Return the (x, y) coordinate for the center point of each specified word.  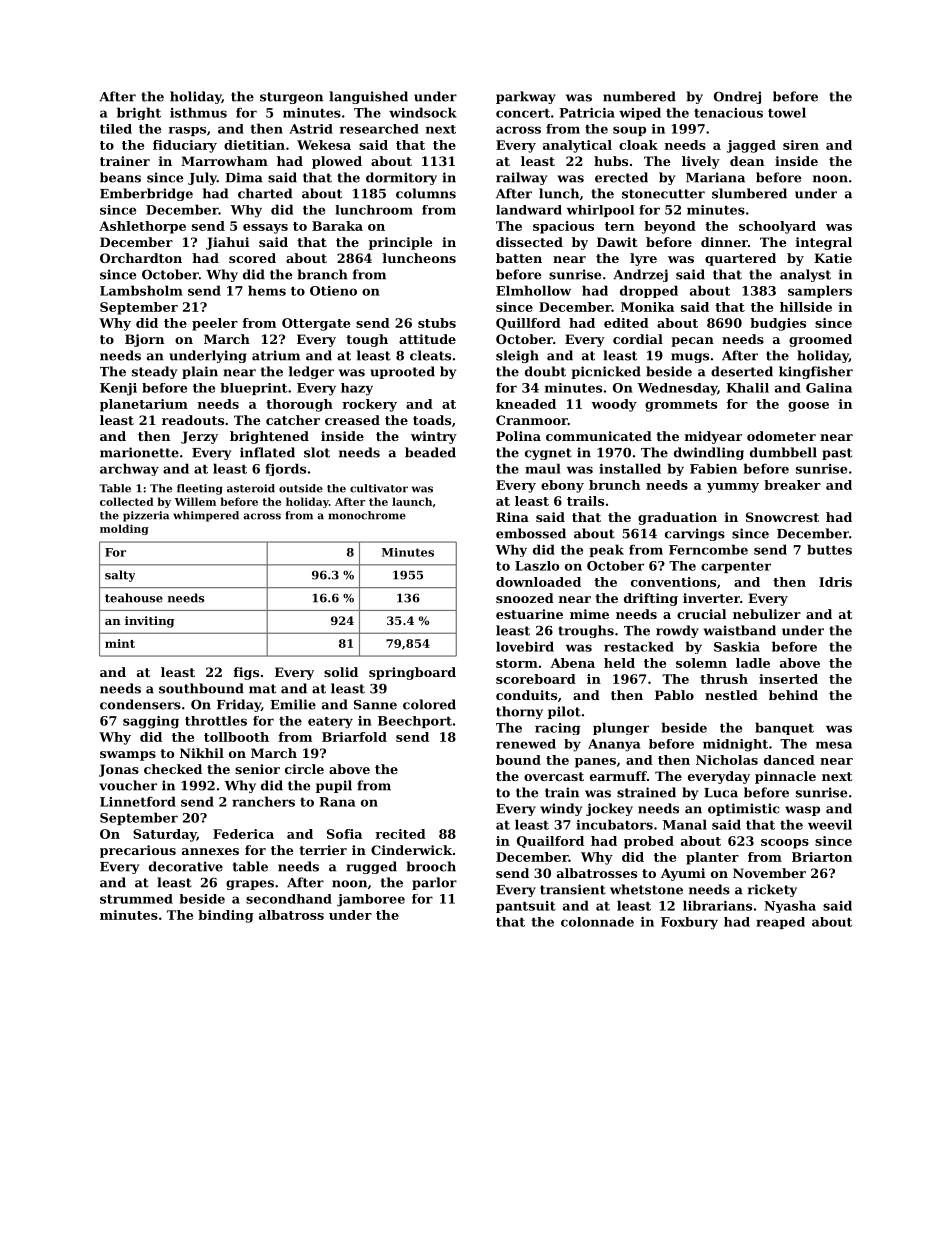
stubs (437, 323)
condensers (140, 704)
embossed (531, 533)
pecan (692, 342)
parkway (526, 97)
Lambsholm (141, 290)
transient (573, 889)
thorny (519, 712)
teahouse (134, 598)
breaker (792, 485)
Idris (835, 582)
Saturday (165, 835)
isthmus (198, 112)
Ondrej (737, 97)
